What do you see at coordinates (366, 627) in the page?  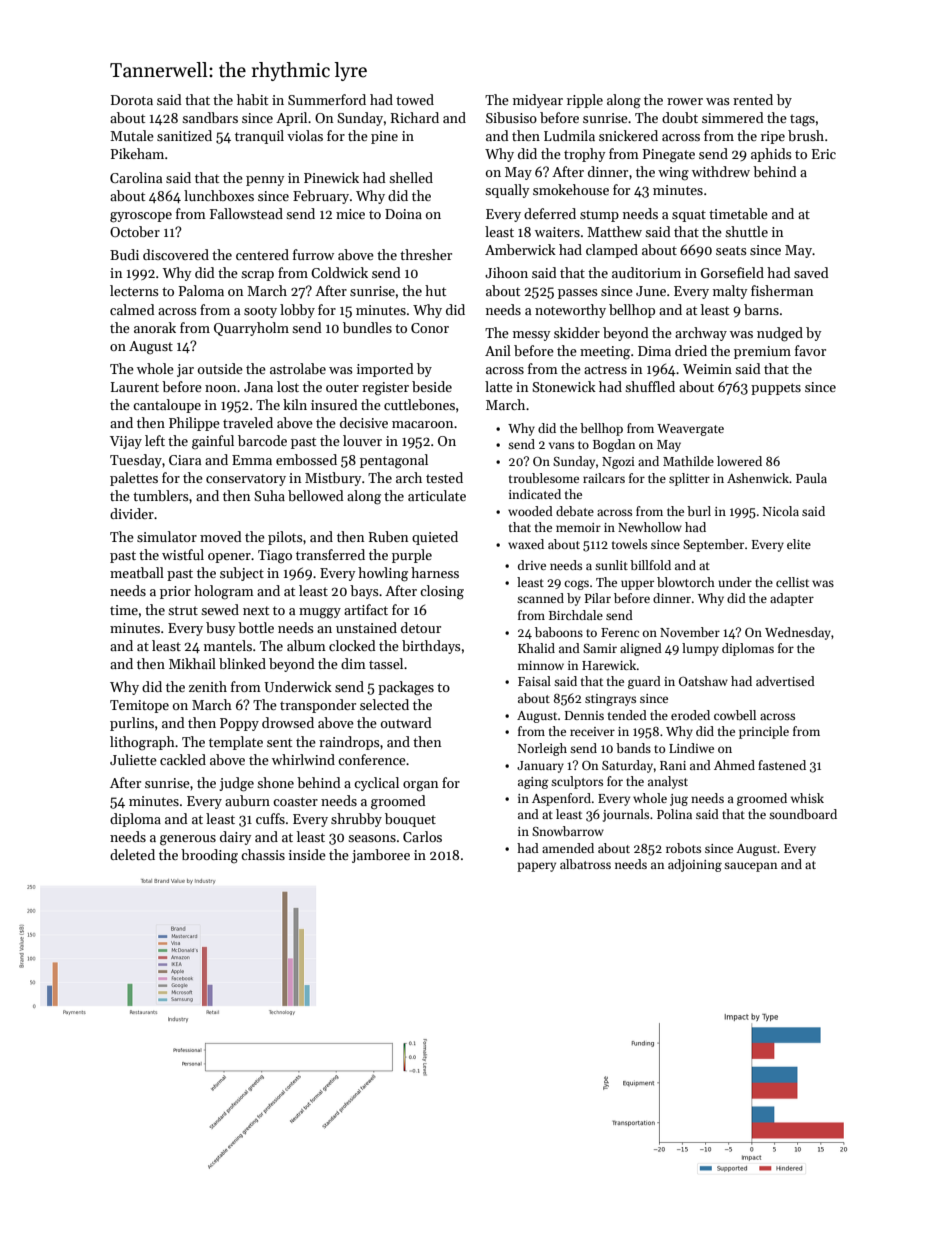 I see `unstained` at bounding box center [366, 627].
